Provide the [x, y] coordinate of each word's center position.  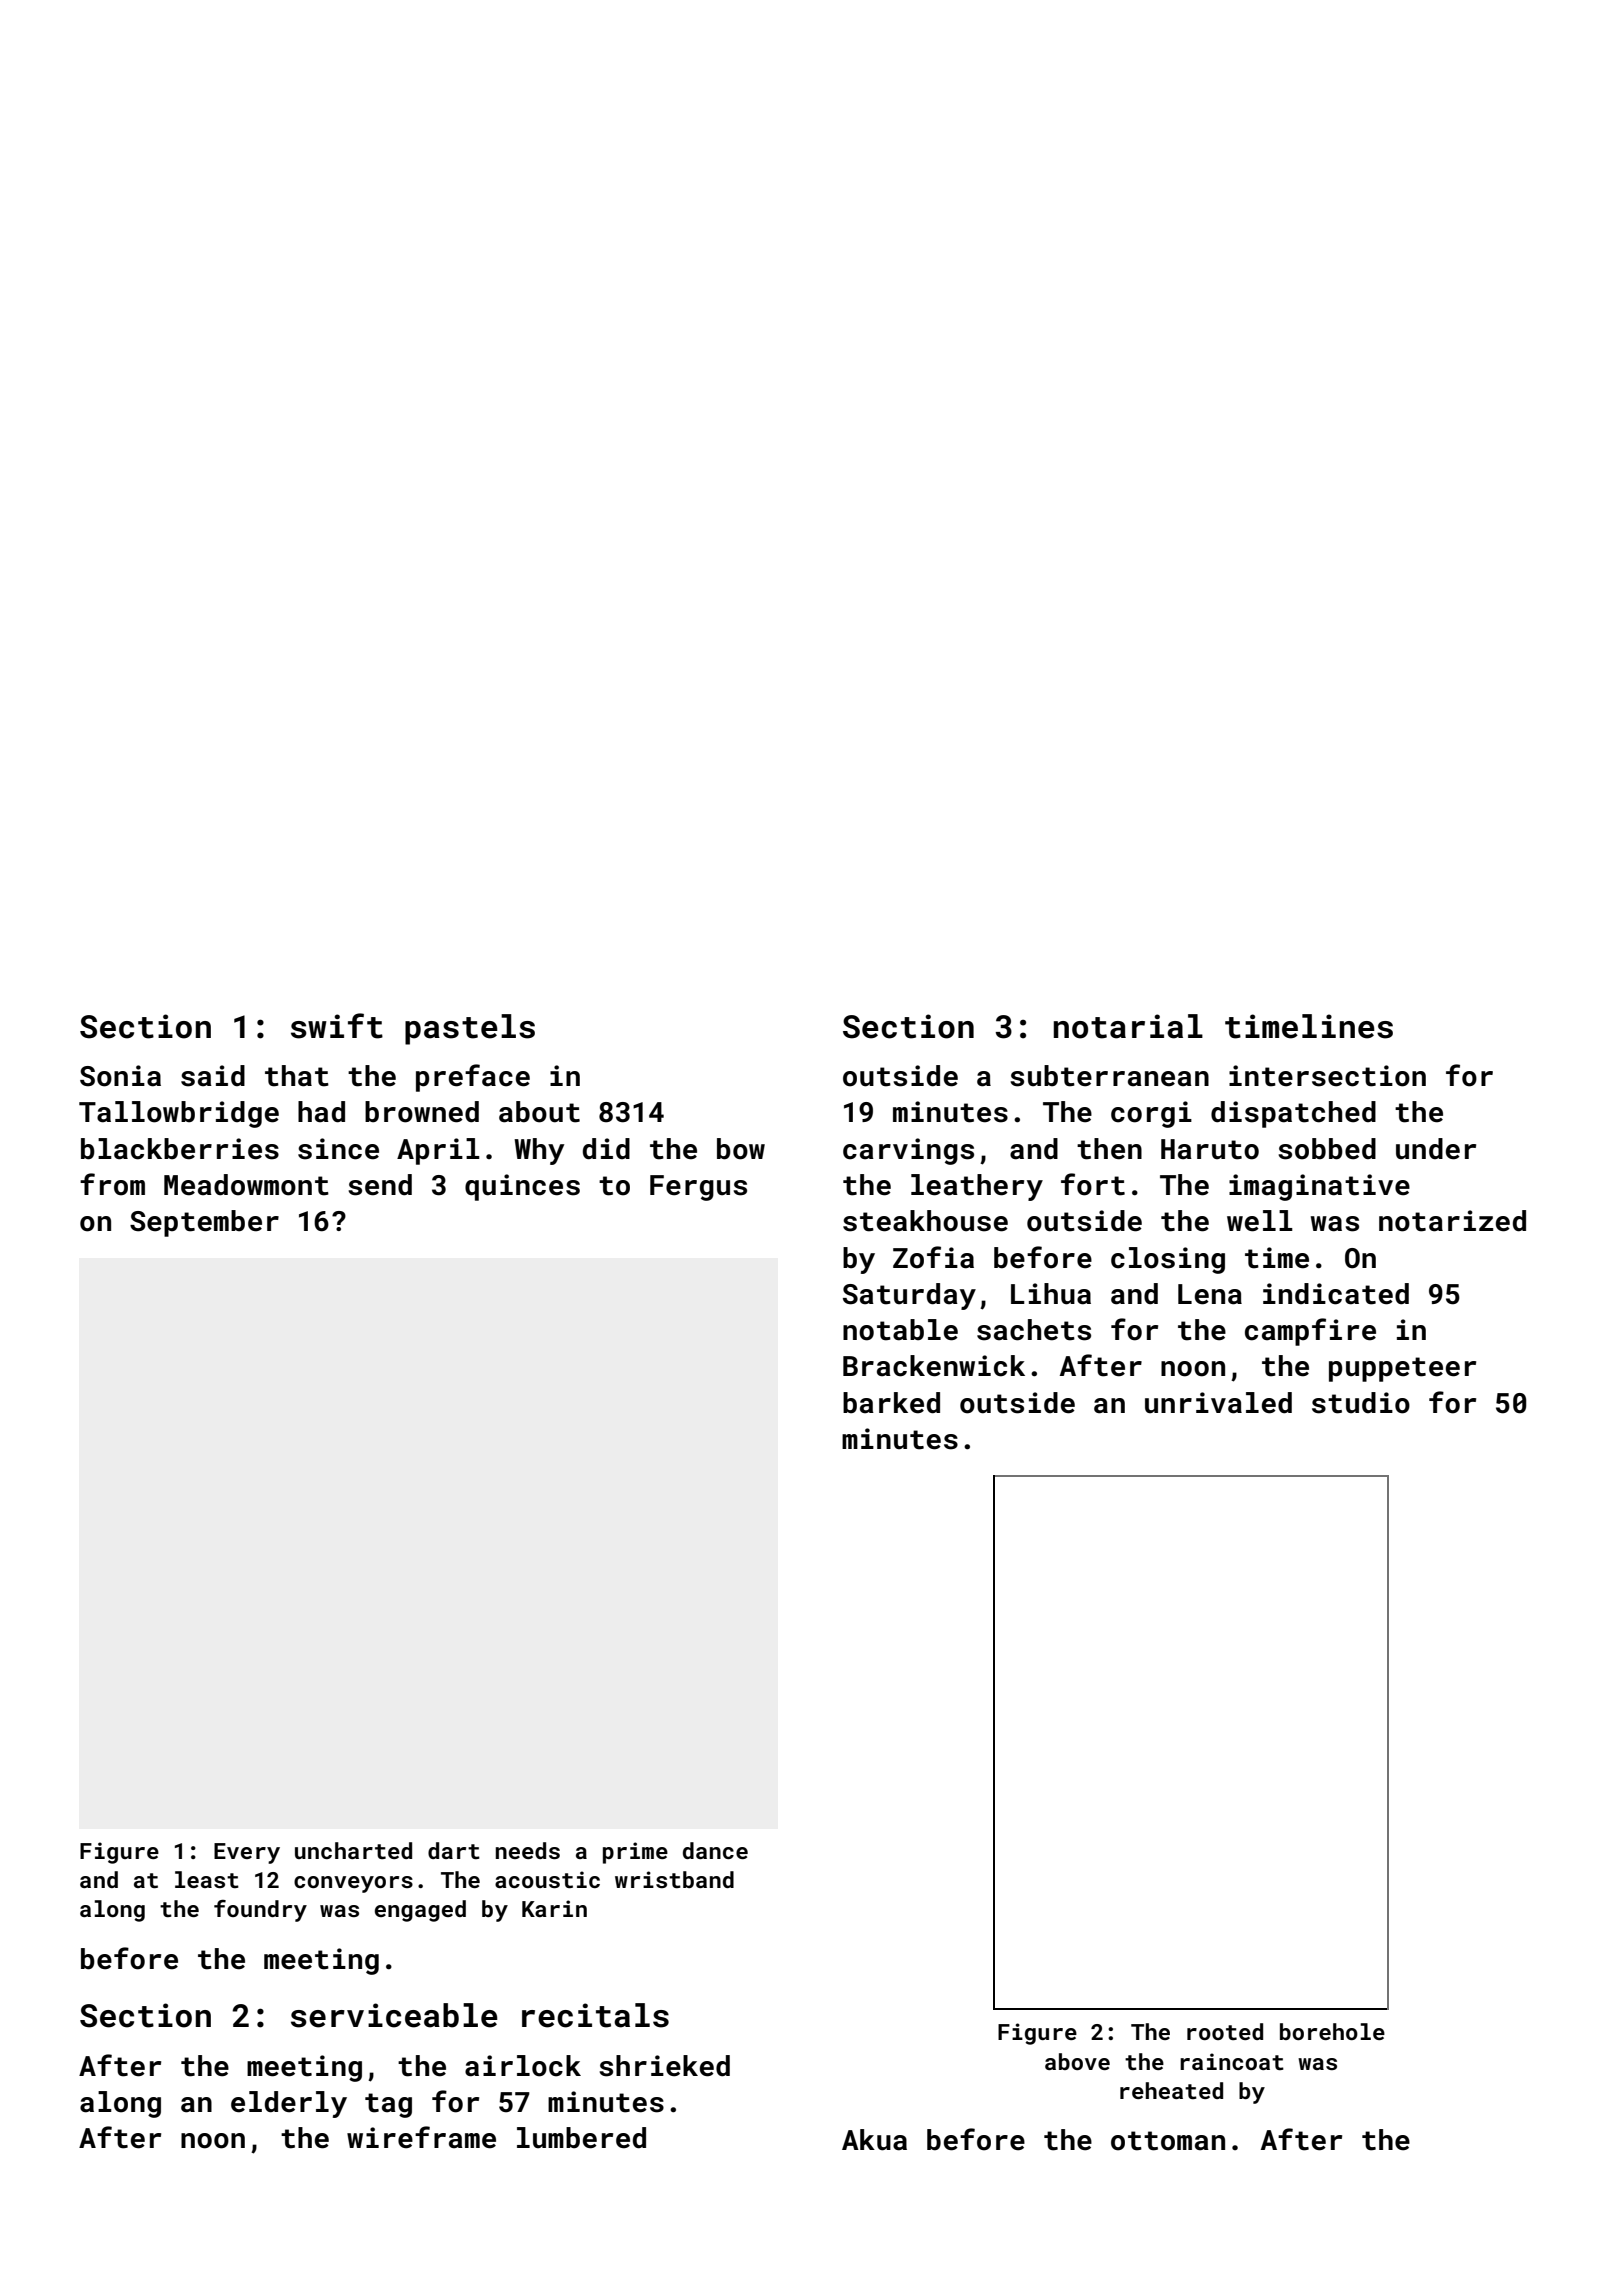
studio [1361, 1403]
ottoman [1168, 2141]
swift [337, 1026]
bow [741, 1149]
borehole [1332, 2031]
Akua [874, 2140]
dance [715, 1850]
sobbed [1327, 1149]
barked [891, 1403]
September [204, 1223]
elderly [289, 2104]
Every [247, 1853]
